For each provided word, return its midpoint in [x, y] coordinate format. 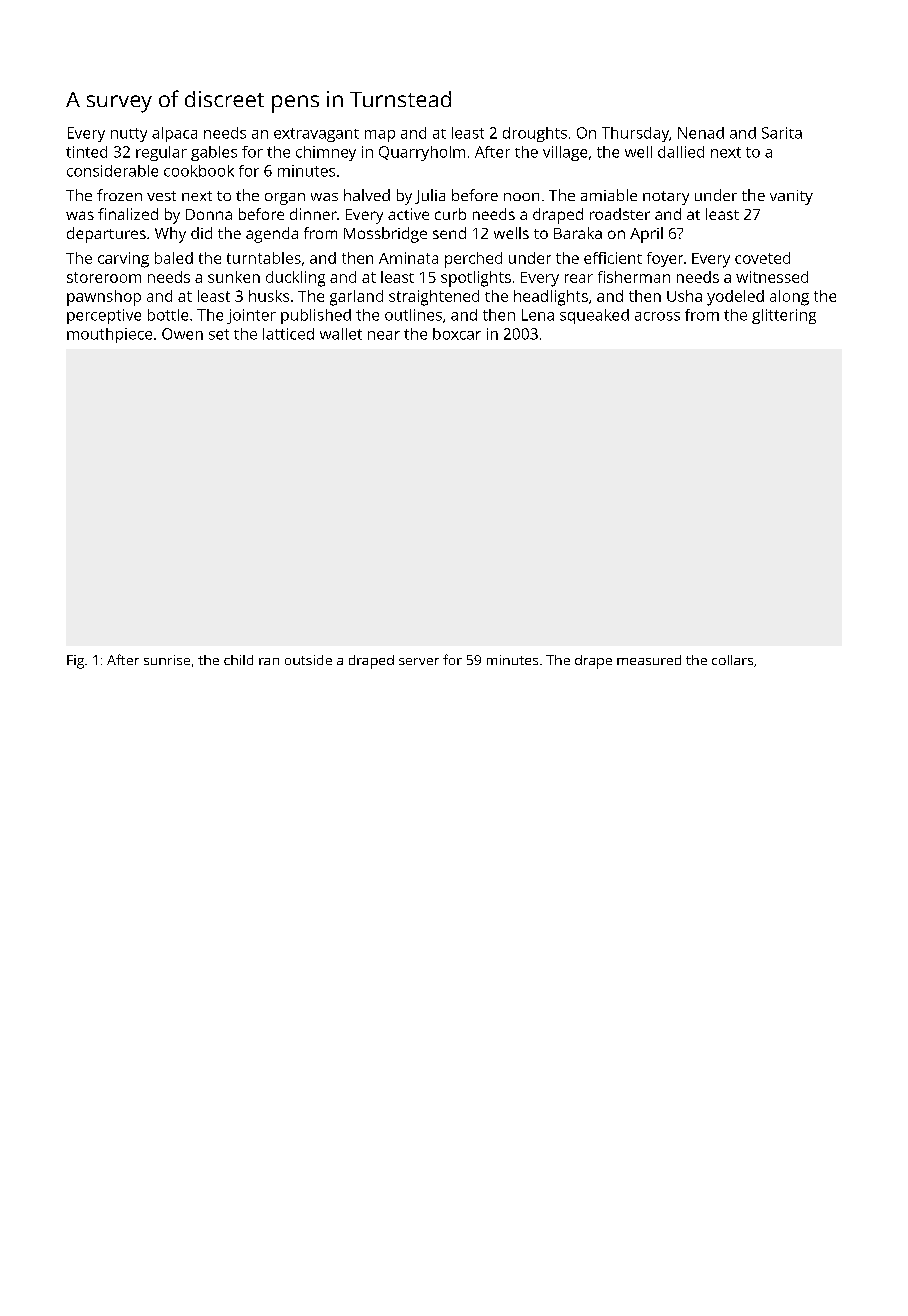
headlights [551, 298]
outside [308, 660]
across [657, 316]
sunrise [167, 660]
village [565, 153]
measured [649, 660]
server [419, 661]
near [384, 335]
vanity [791, 197]
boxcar [457, 334]
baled [174, 258]
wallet [341, 334]
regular [161, 153]
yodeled [735, 298]
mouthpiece [109, 335]
